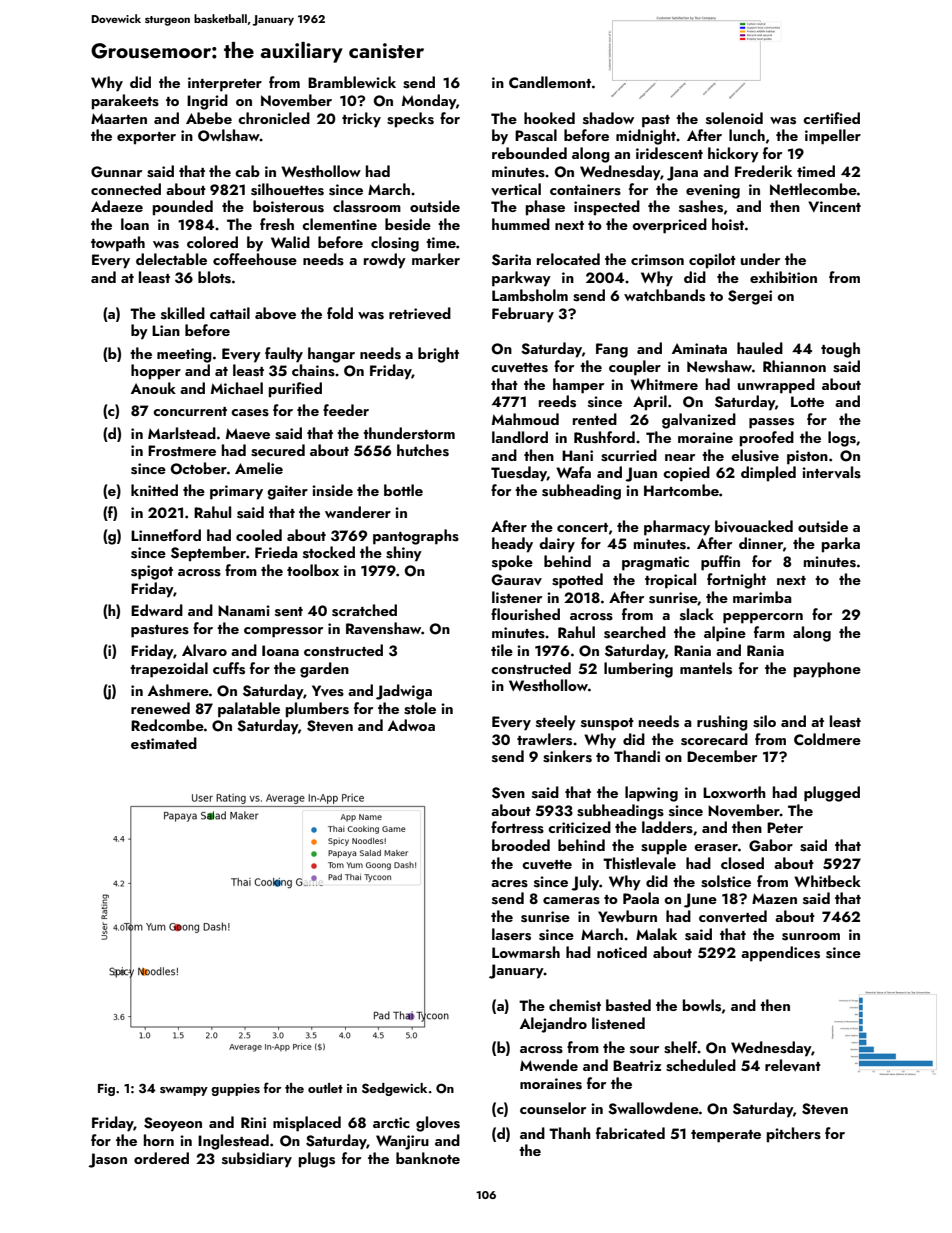 The image size is (952, 1233). I want to click on appendices, so click(780, 954).
